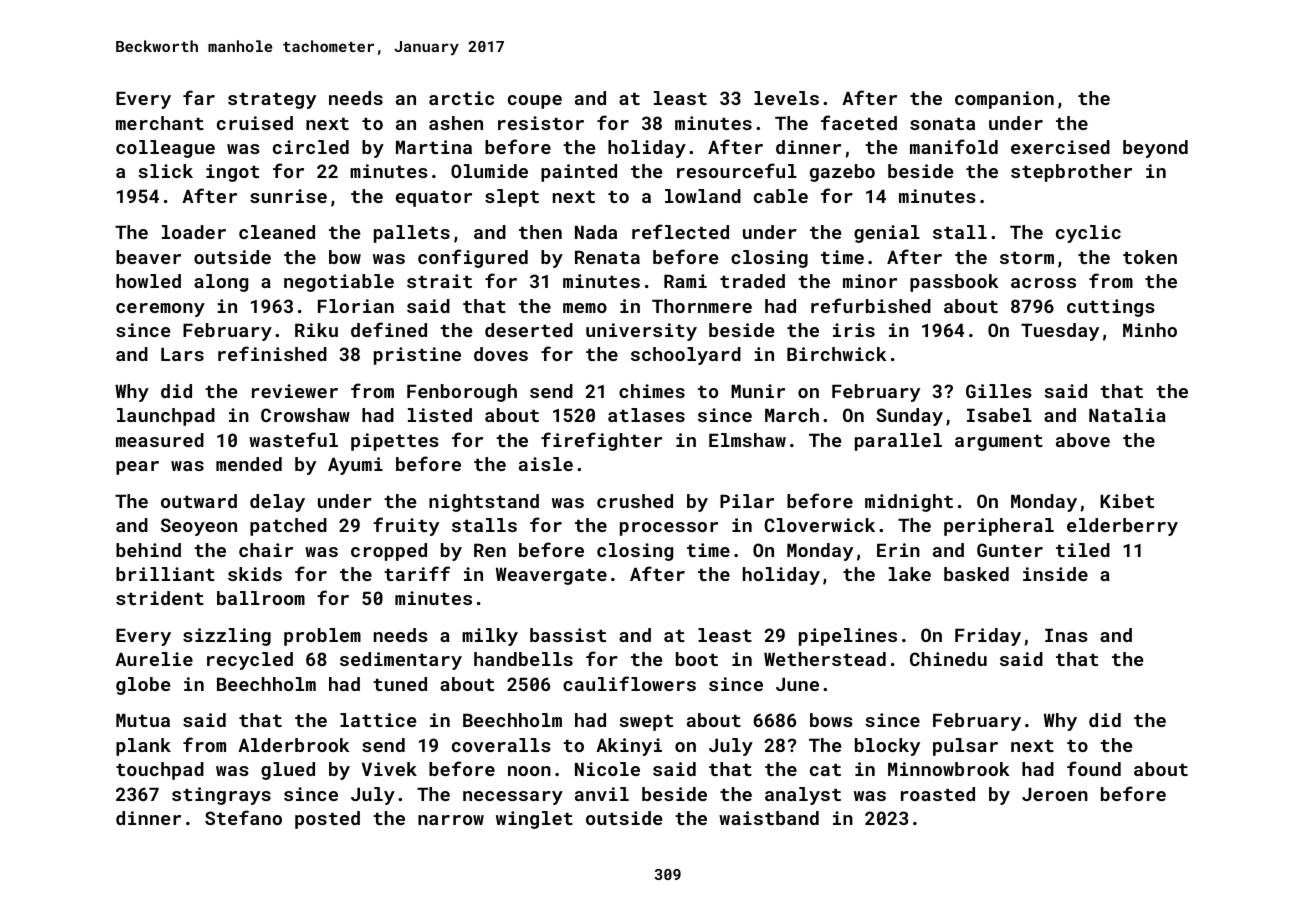 The image size is (1308, 924). What do you see at coordinates (938, 794) in the image?
I see `roasted` at bounding box center [938, 794].
